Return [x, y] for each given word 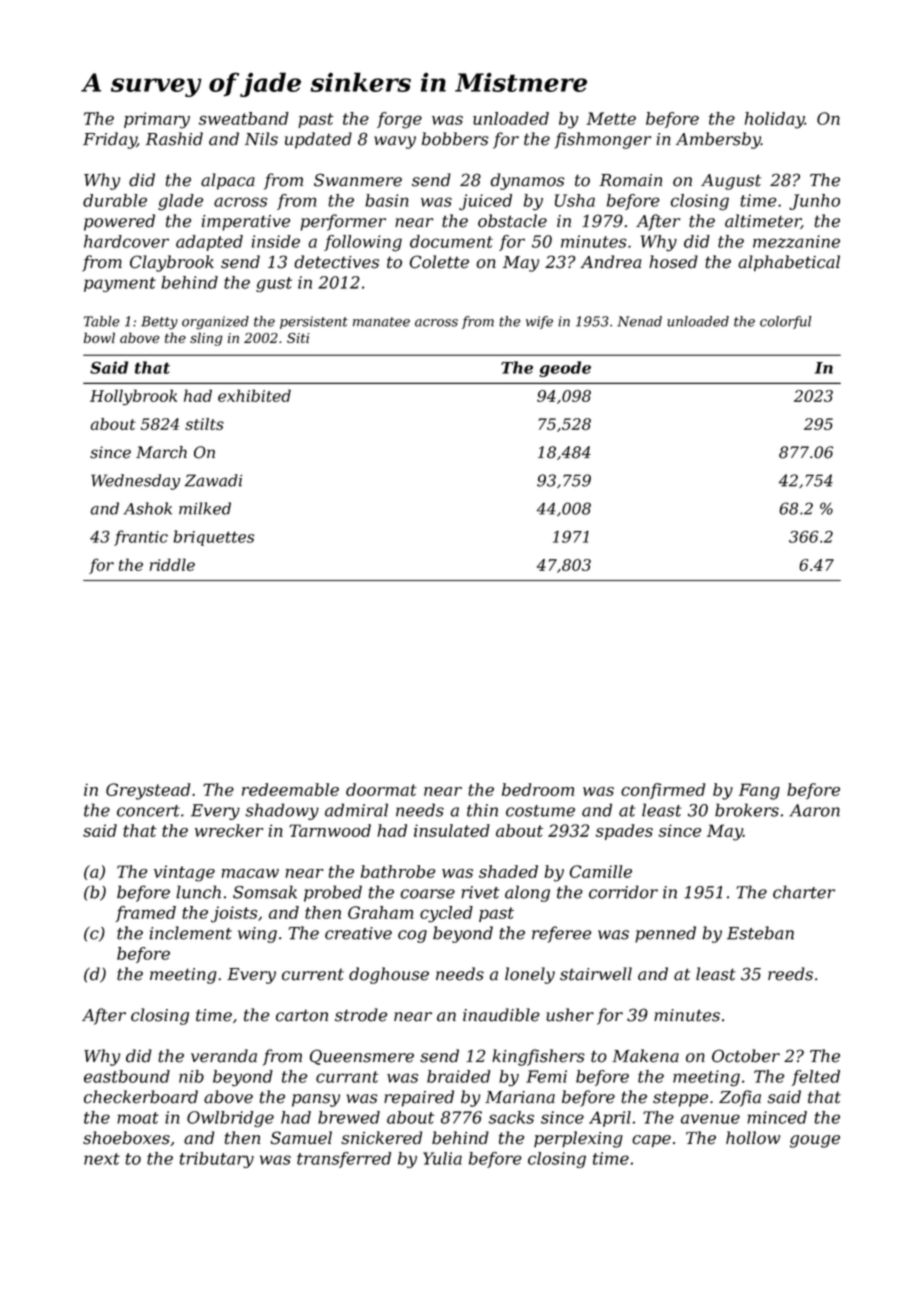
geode [565, 369]
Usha [575, 200]
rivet [480, 892]
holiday [775, 120]
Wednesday [135, 482]
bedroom [538, 789]
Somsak [265, 892]
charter [804, 892]
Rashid [174, 139]
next [102, 1159]
